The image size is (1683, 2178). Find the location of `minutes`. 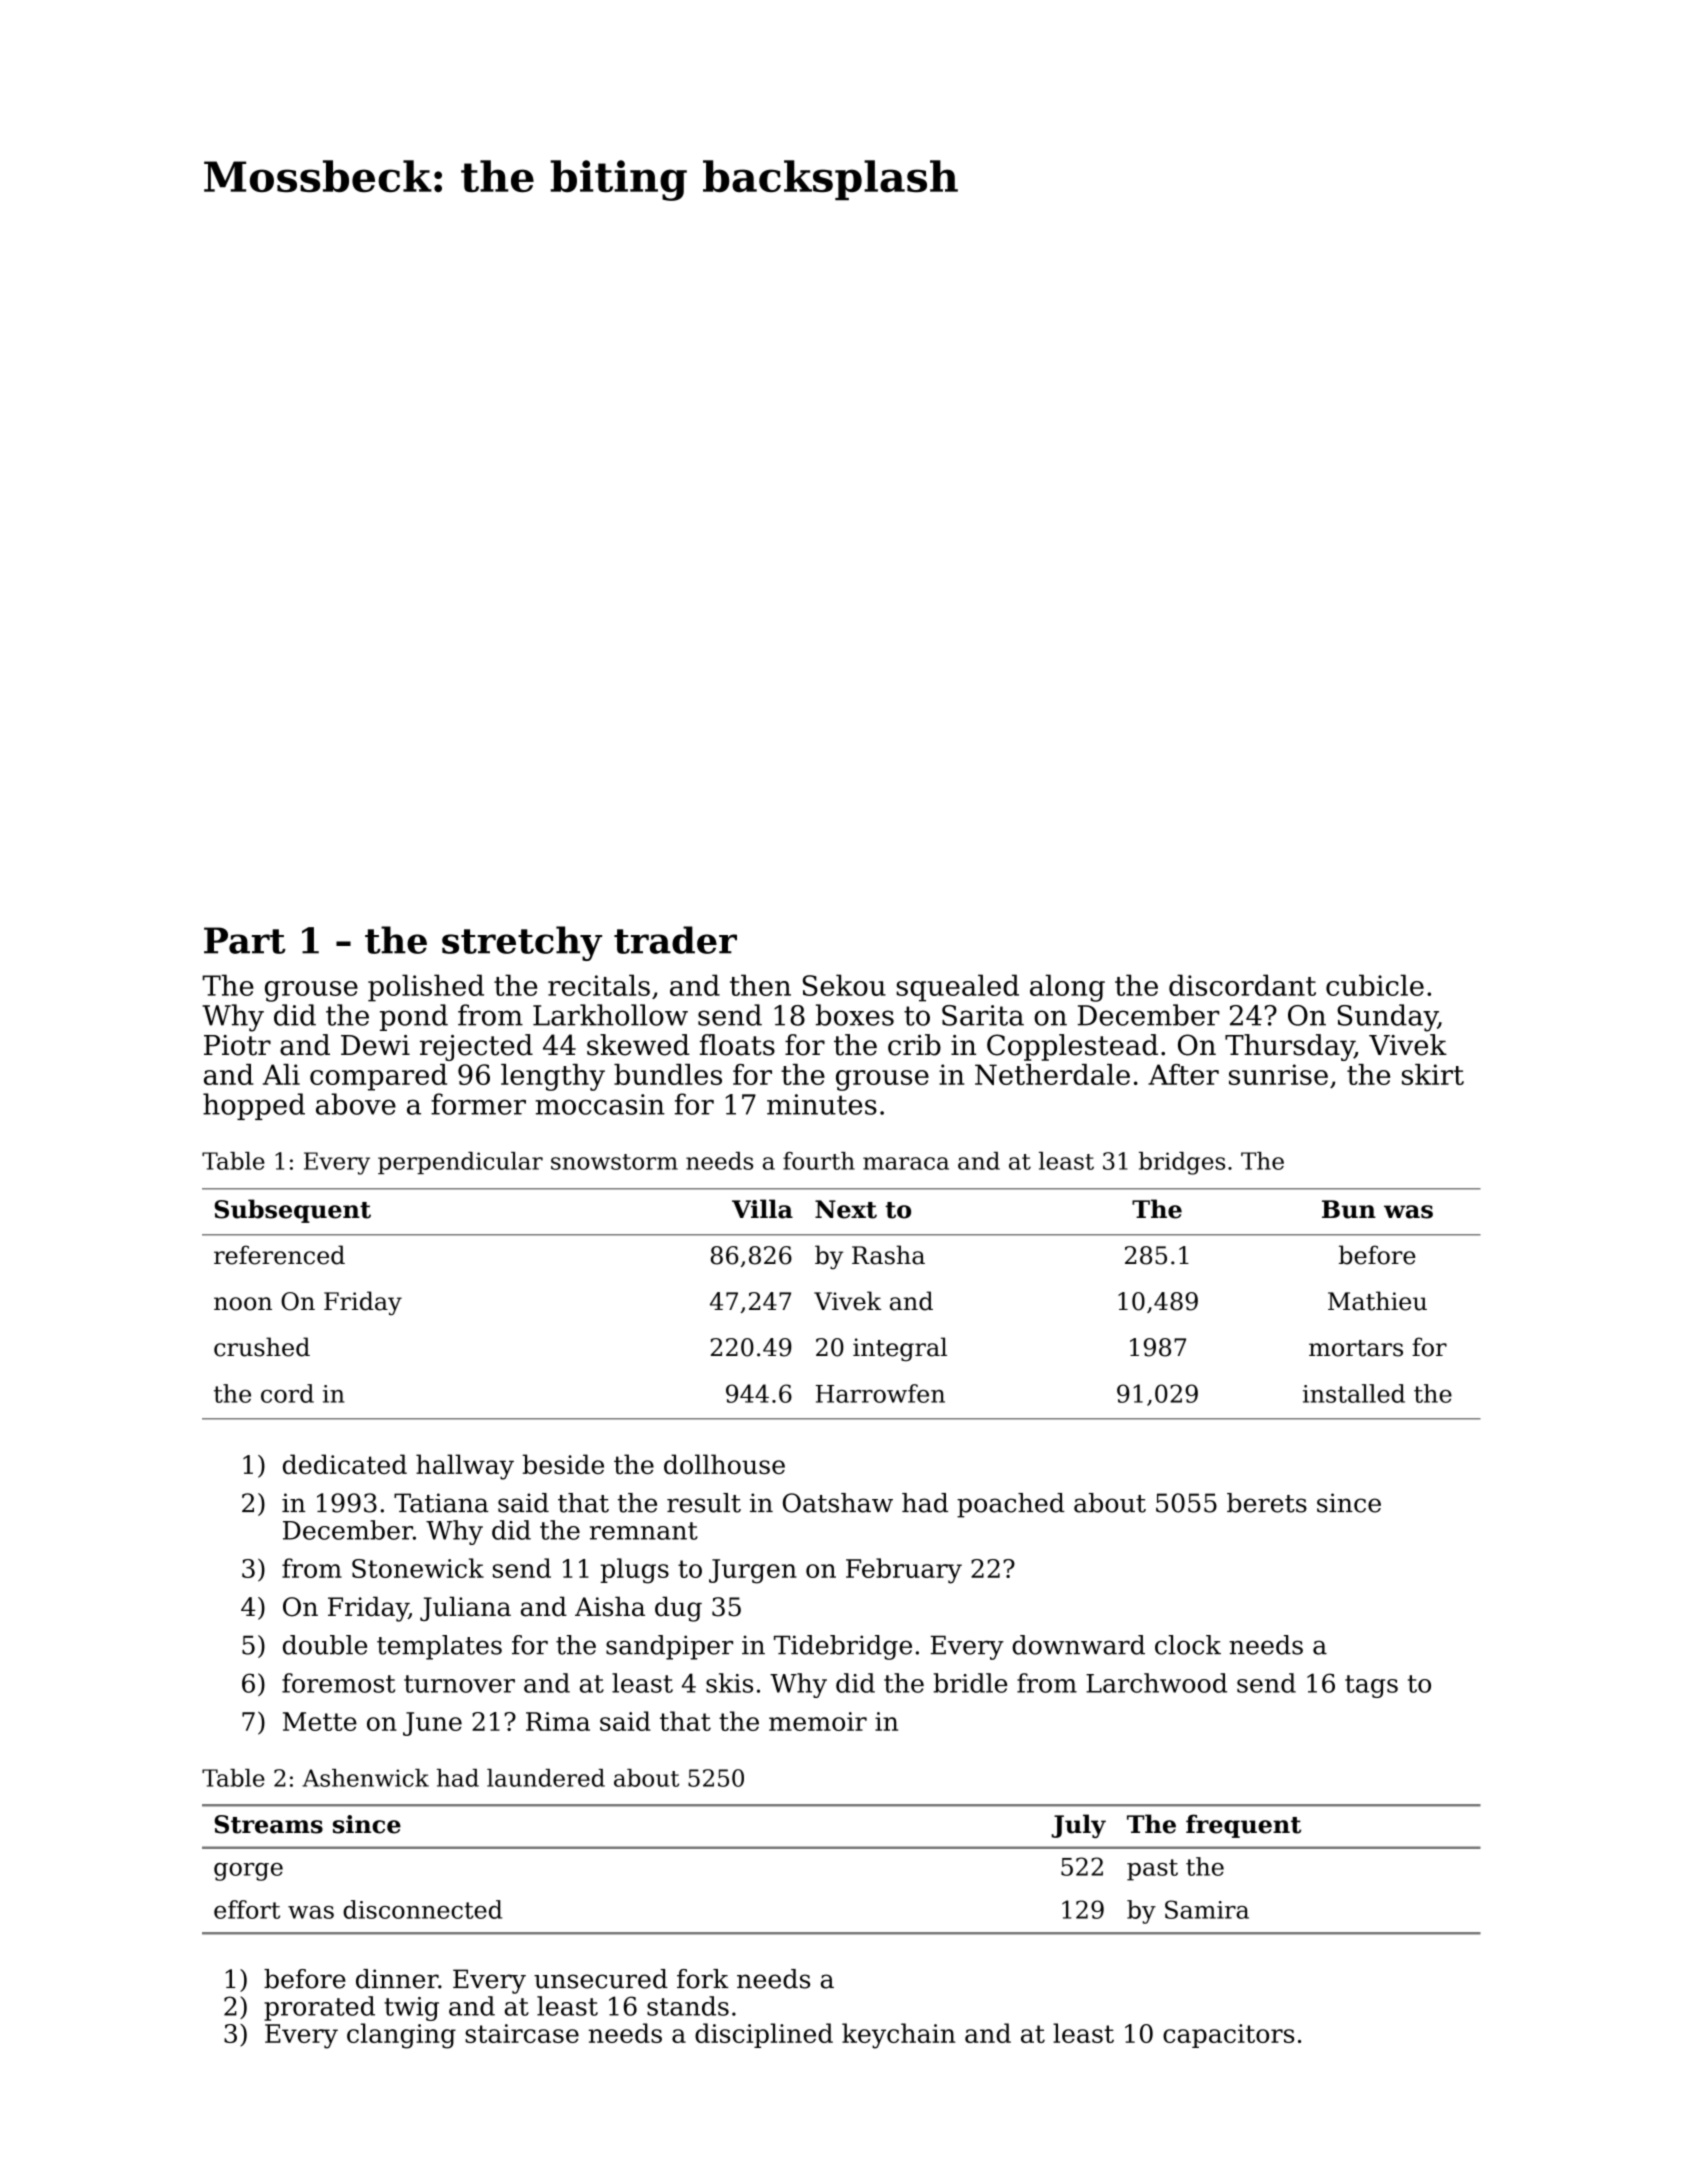

minutes is located at coordinates (822, 1104).
